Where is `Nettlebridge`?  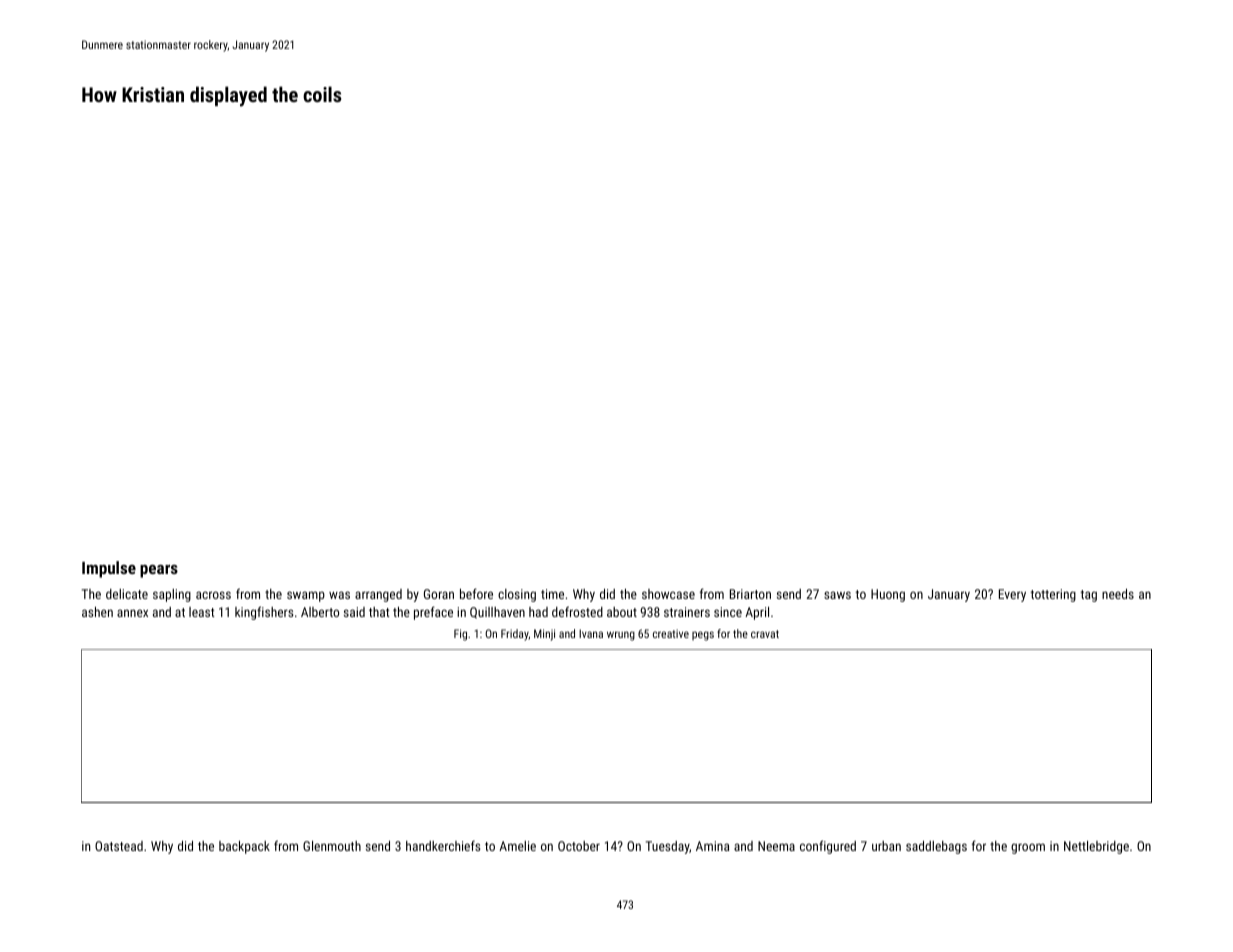 Nettlebridge is located at coordinates (1096, 847).
